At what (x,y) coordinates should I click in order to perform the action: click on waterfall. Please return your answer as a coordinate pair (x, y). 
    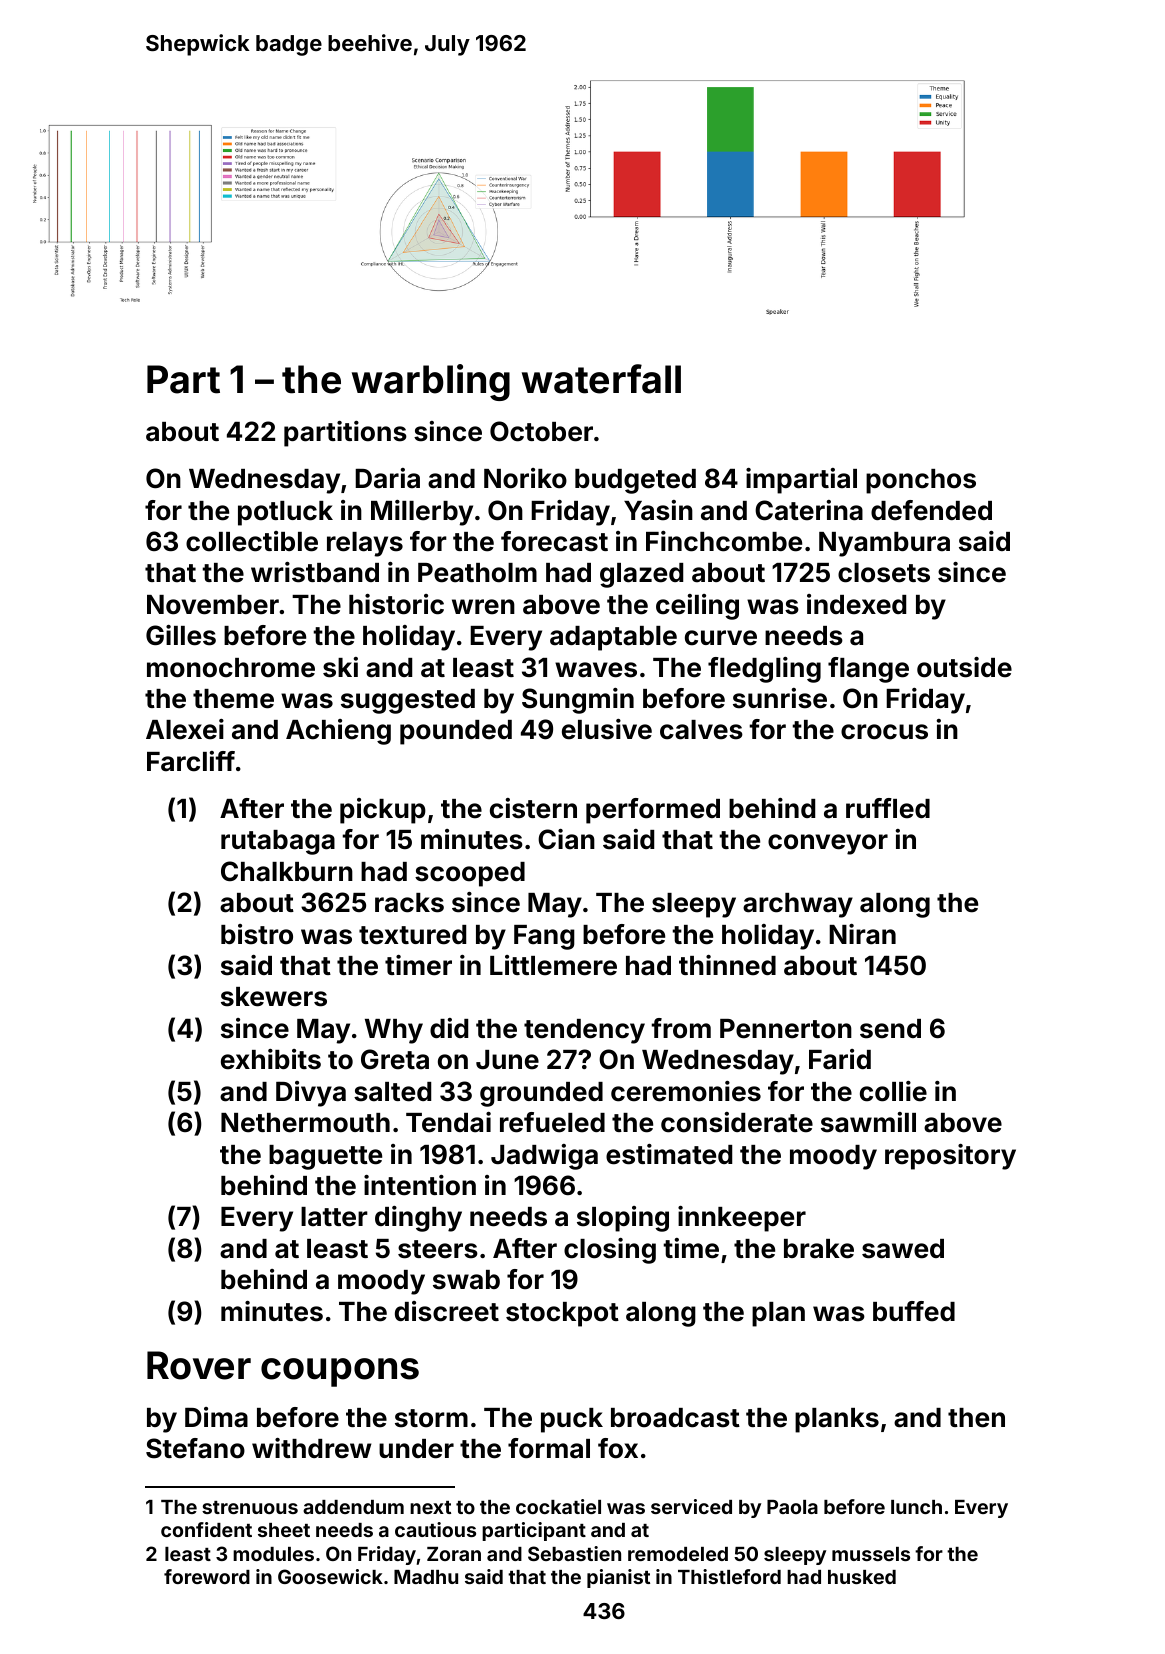
    Looking at the image, I should click on (601, 379).
